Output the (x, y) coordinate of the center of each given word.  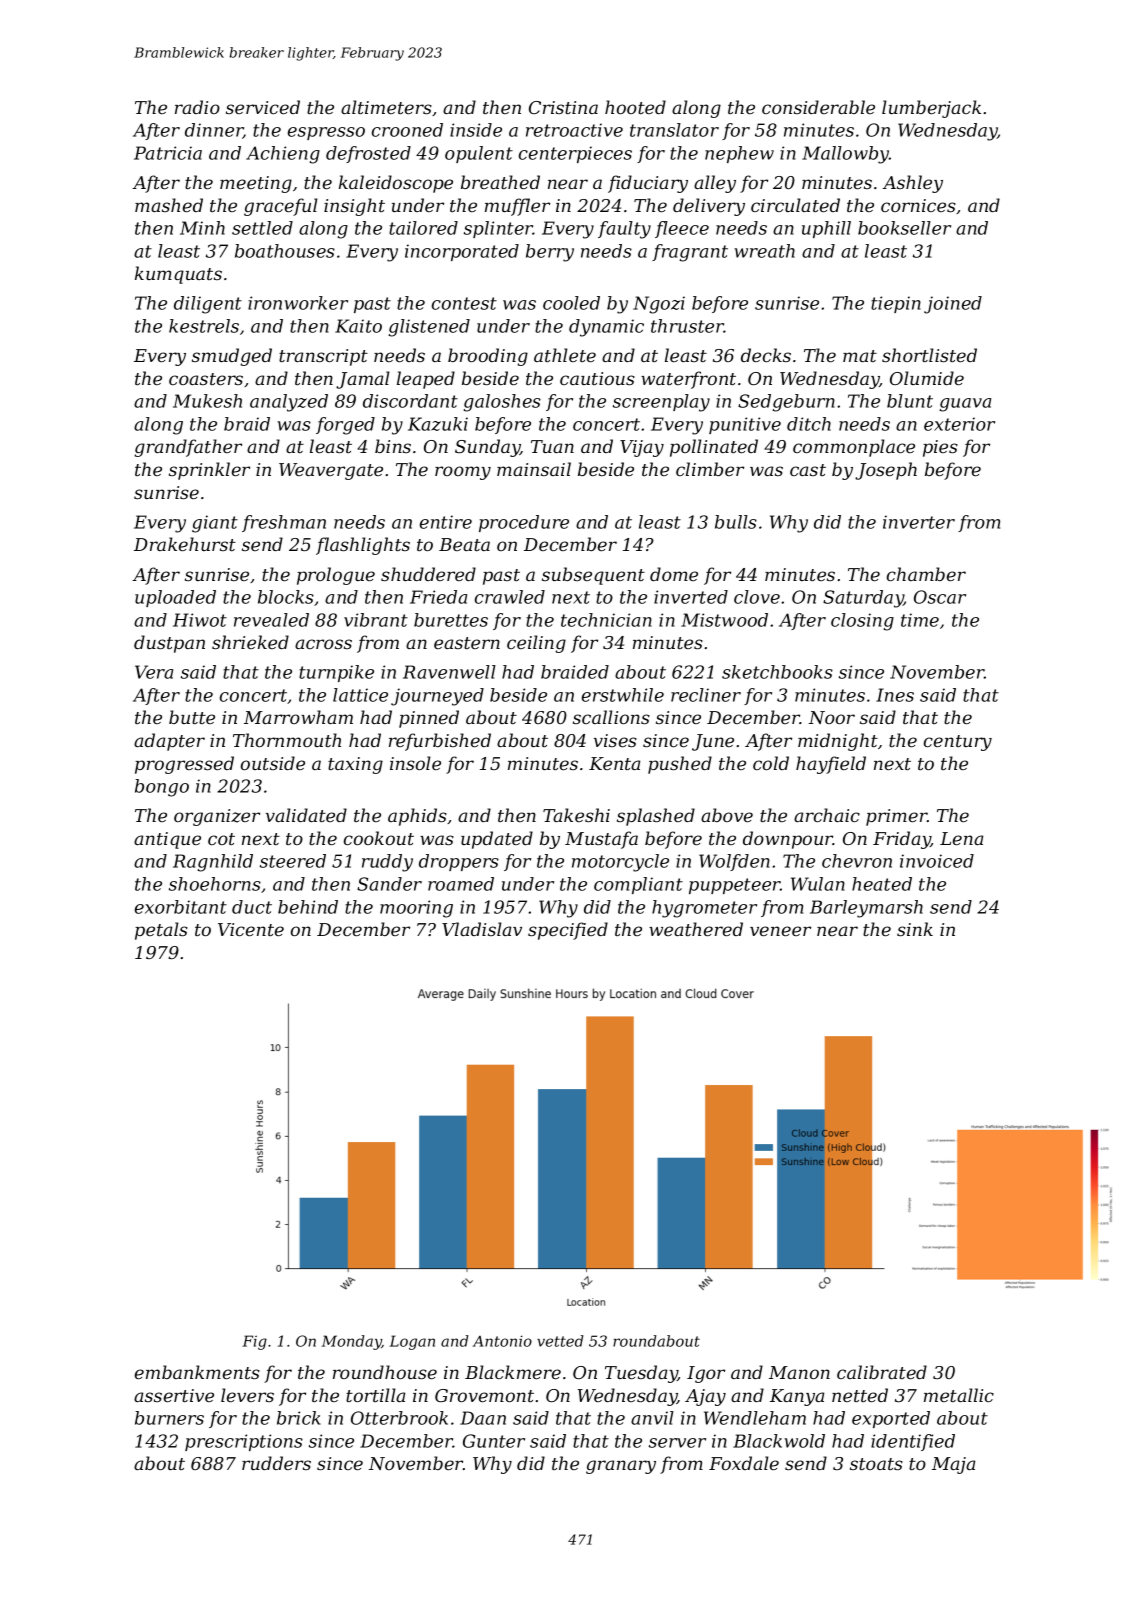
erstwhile (623, 695)
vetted (560, 1341)
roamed (461, 884)
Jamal (363, 380)
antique (167, 840)
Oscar (940, 597)
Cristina (563, 107)
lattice (360, 695)
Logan (412, 1342)
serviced (263, 107)
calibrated (882, 1372)
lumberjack (931, 109)
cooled (571, 303)
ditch (809, 424)
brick (299, 1418)
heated (882, 884)
